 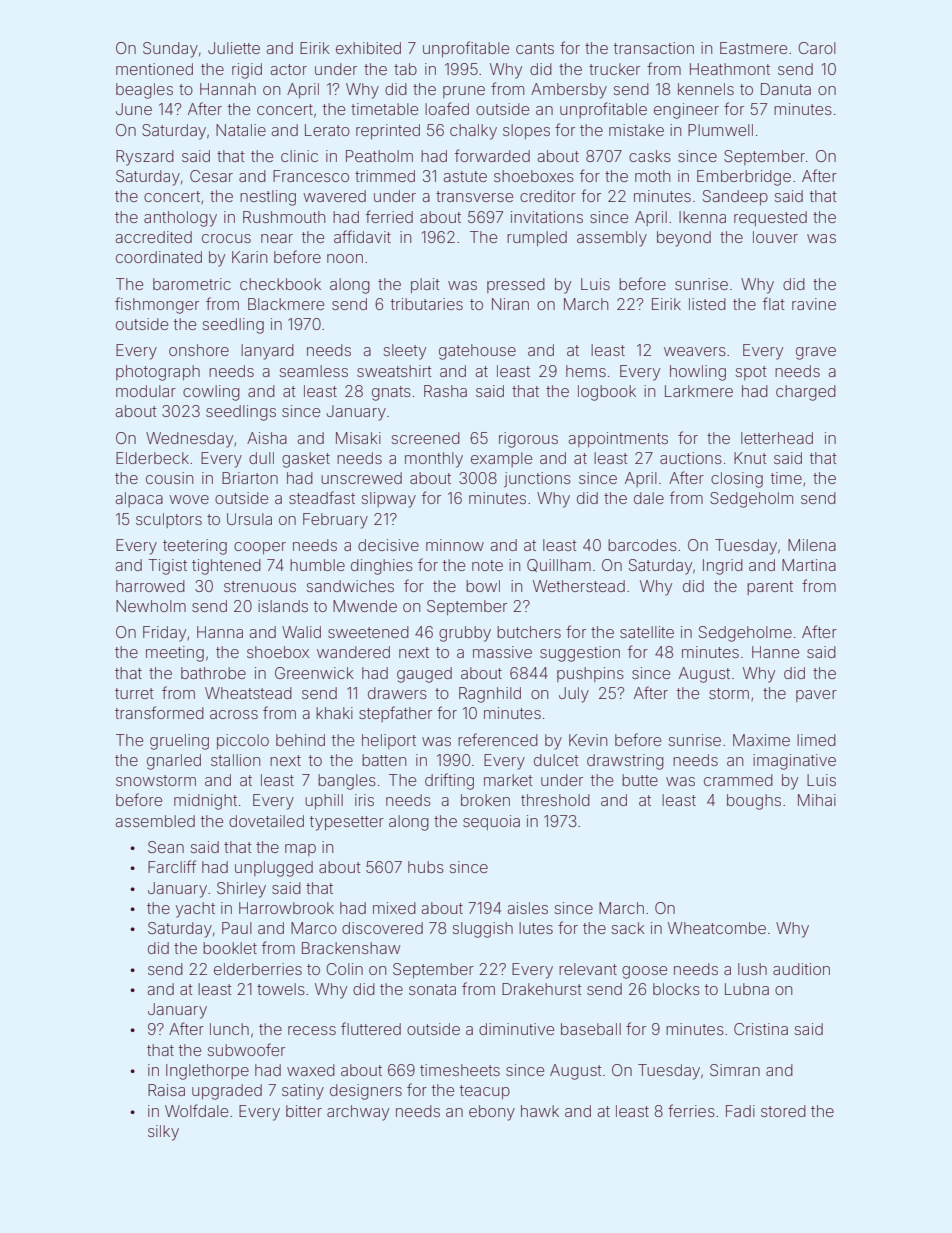 What do you see at coordinates (817, 48) in the screenshot?
I see `Carol` at bounding box center [817, 48].
